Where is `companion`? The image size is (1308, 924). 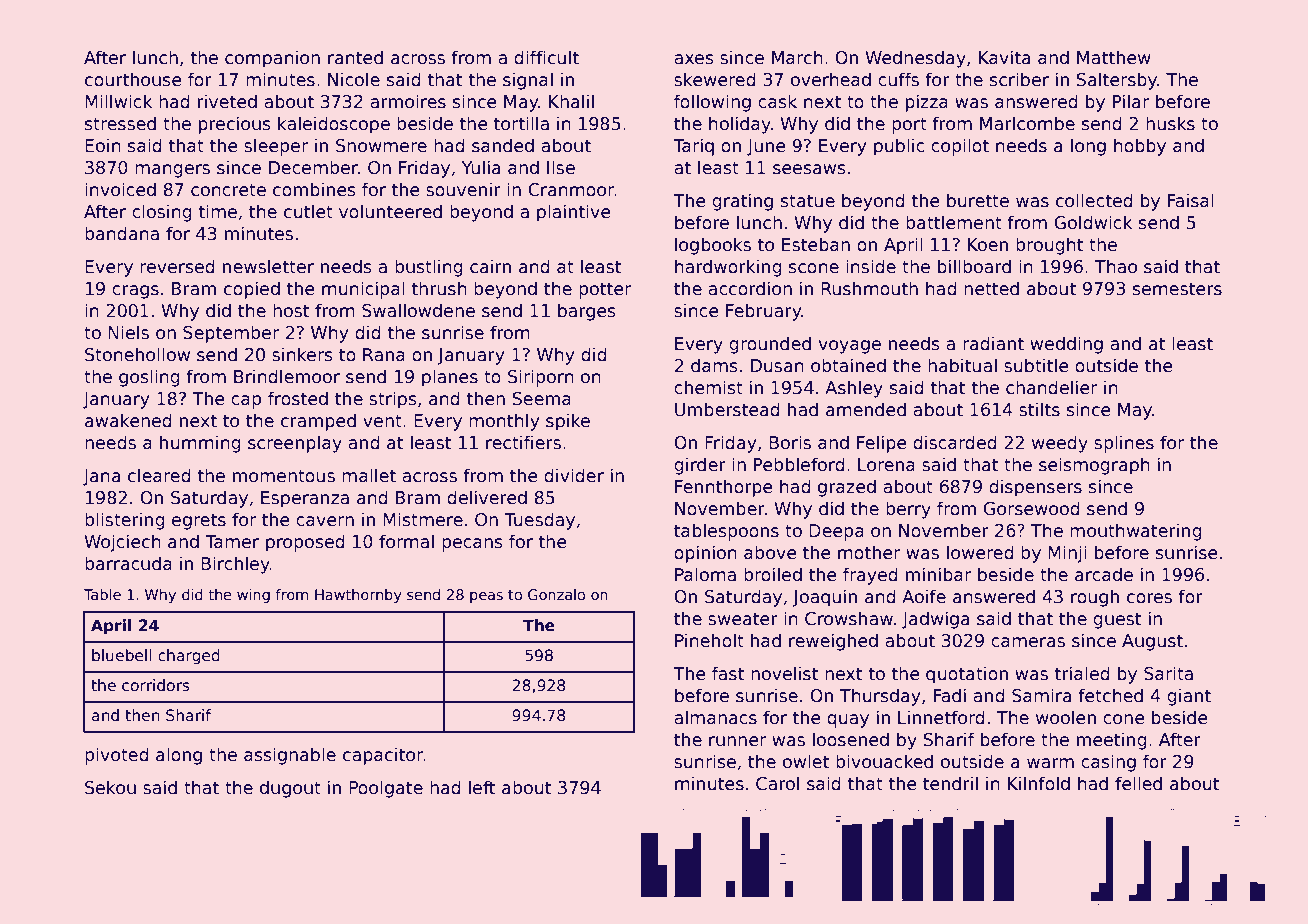 companion is located at coordinates (272, 59).
